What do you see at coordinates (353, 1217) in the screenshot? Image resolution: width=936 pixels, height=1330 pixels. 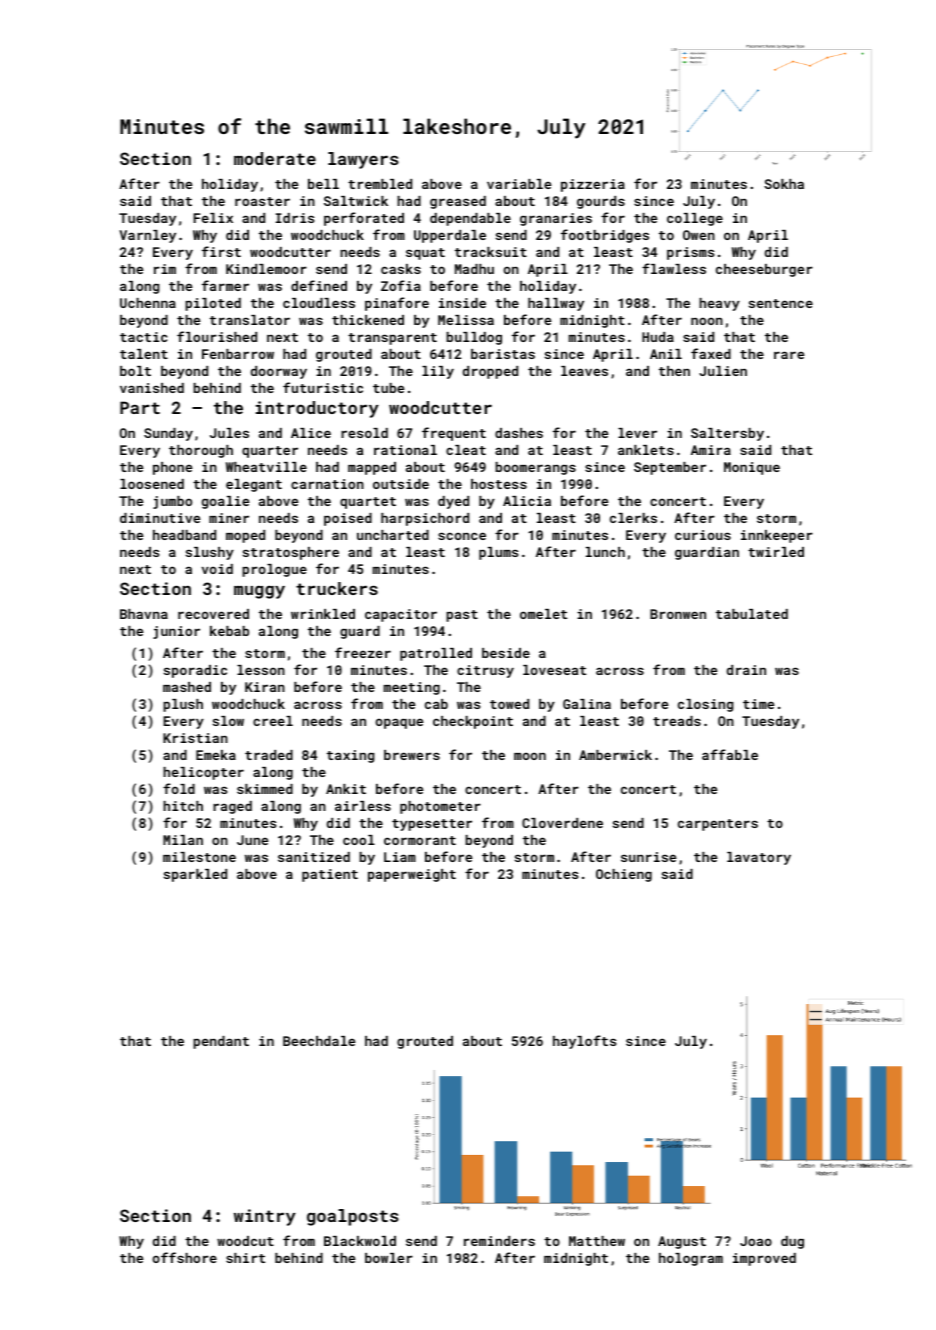 I see `goalposts` at bounding box center [353, 1217].
